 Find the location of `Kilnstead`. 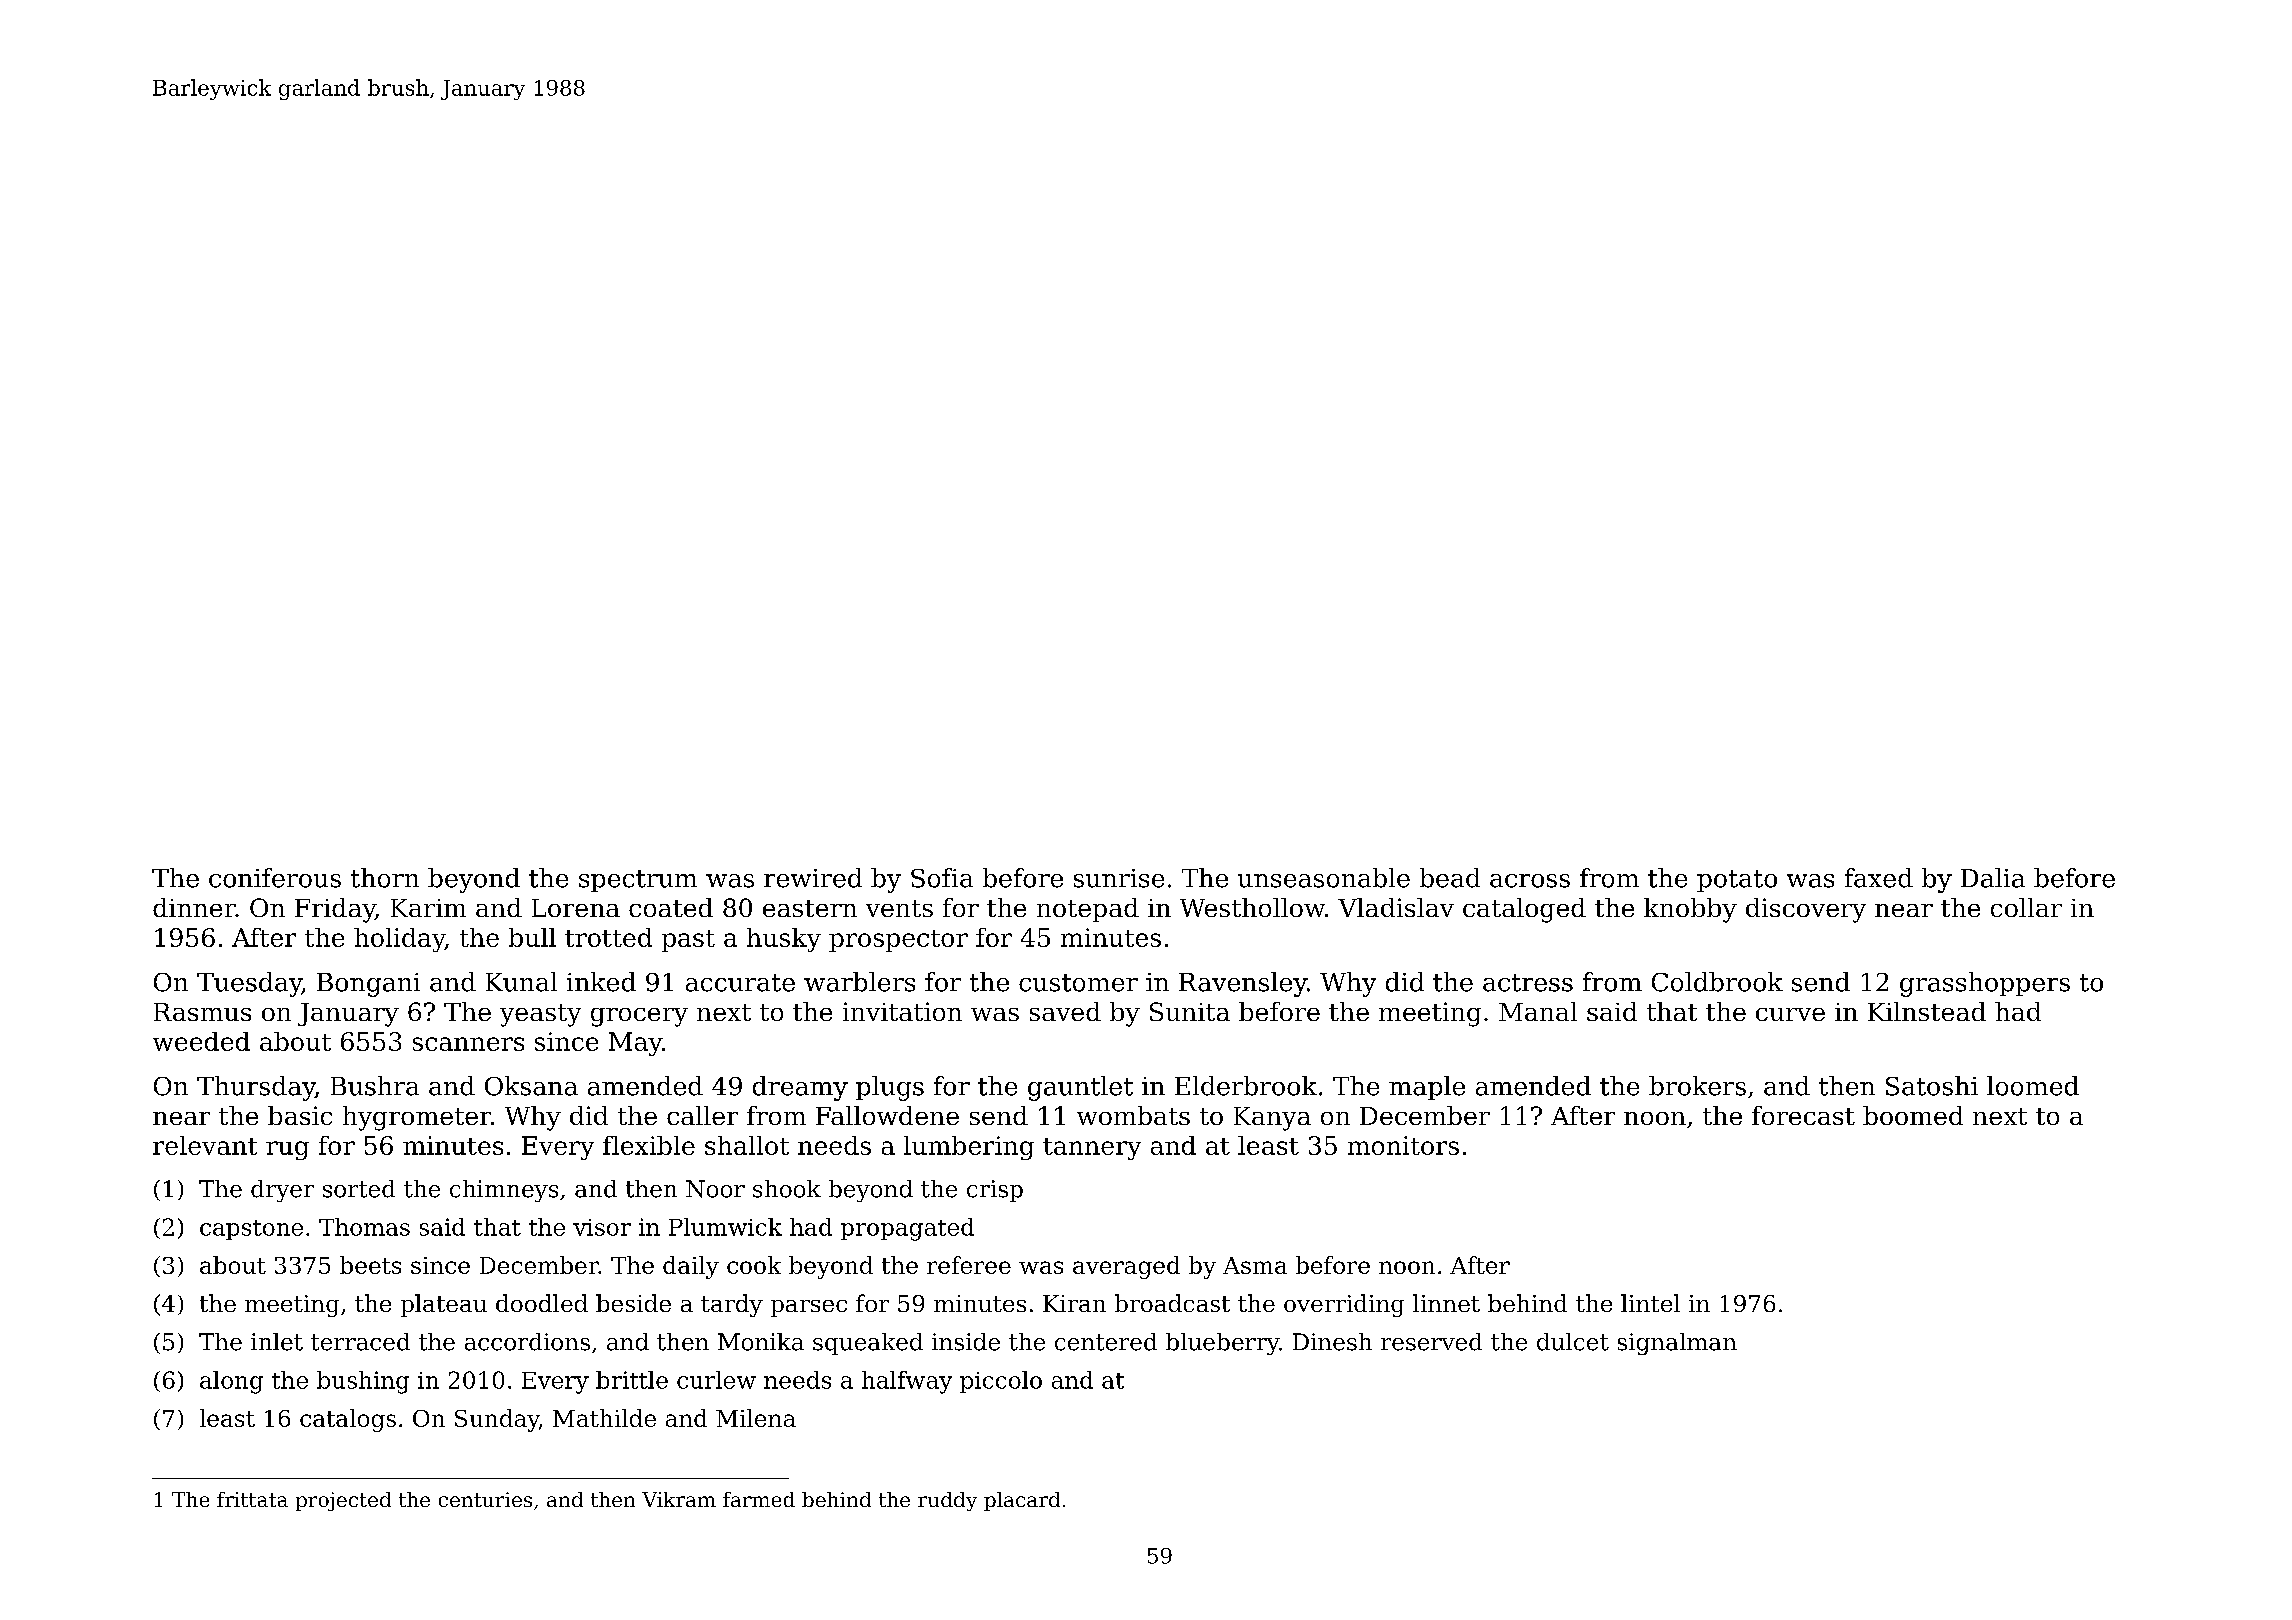

Kilnstead is located at coordinates (1927, 1011).
